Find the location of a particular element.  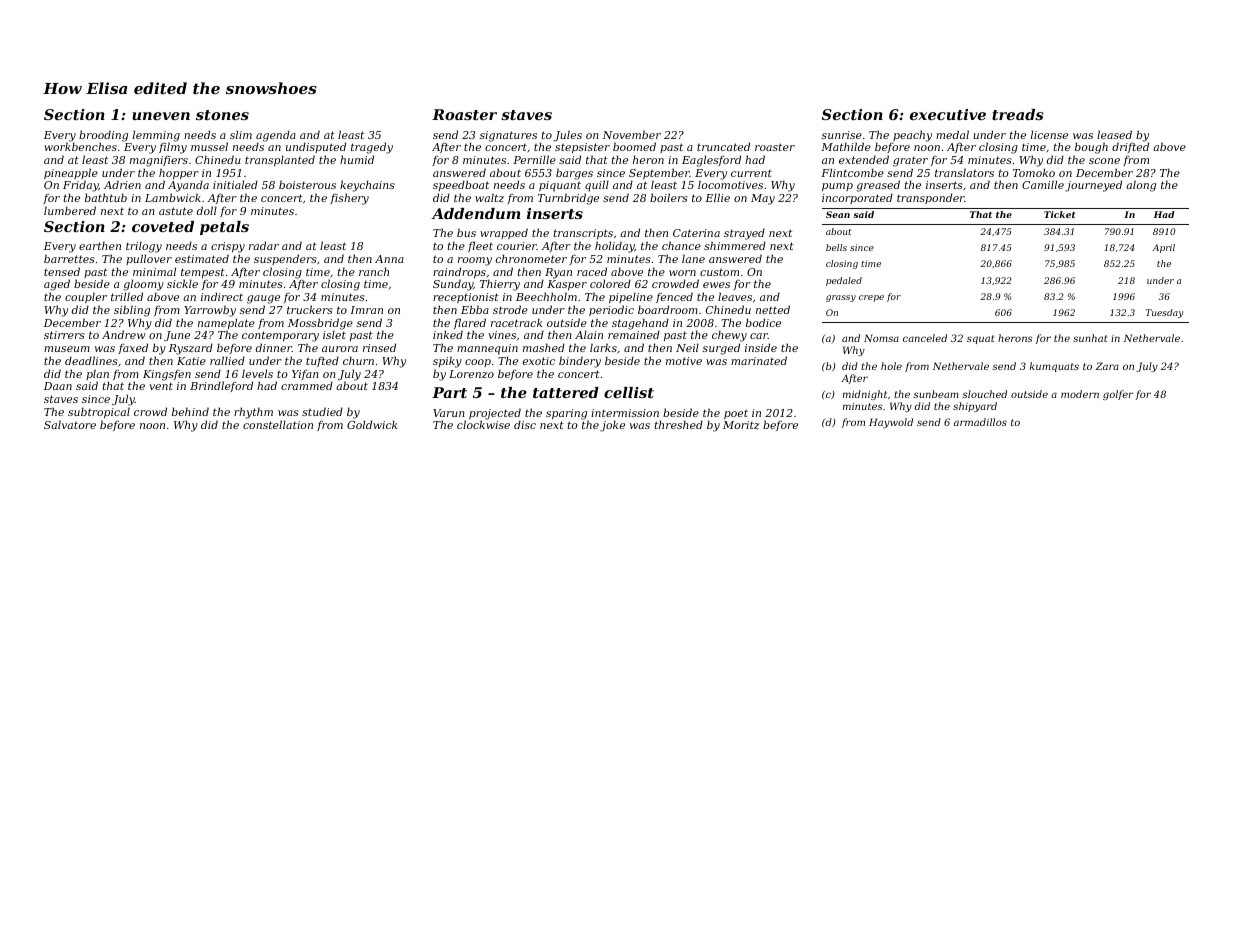

Salvatore is located at coordinates (70, 424).
